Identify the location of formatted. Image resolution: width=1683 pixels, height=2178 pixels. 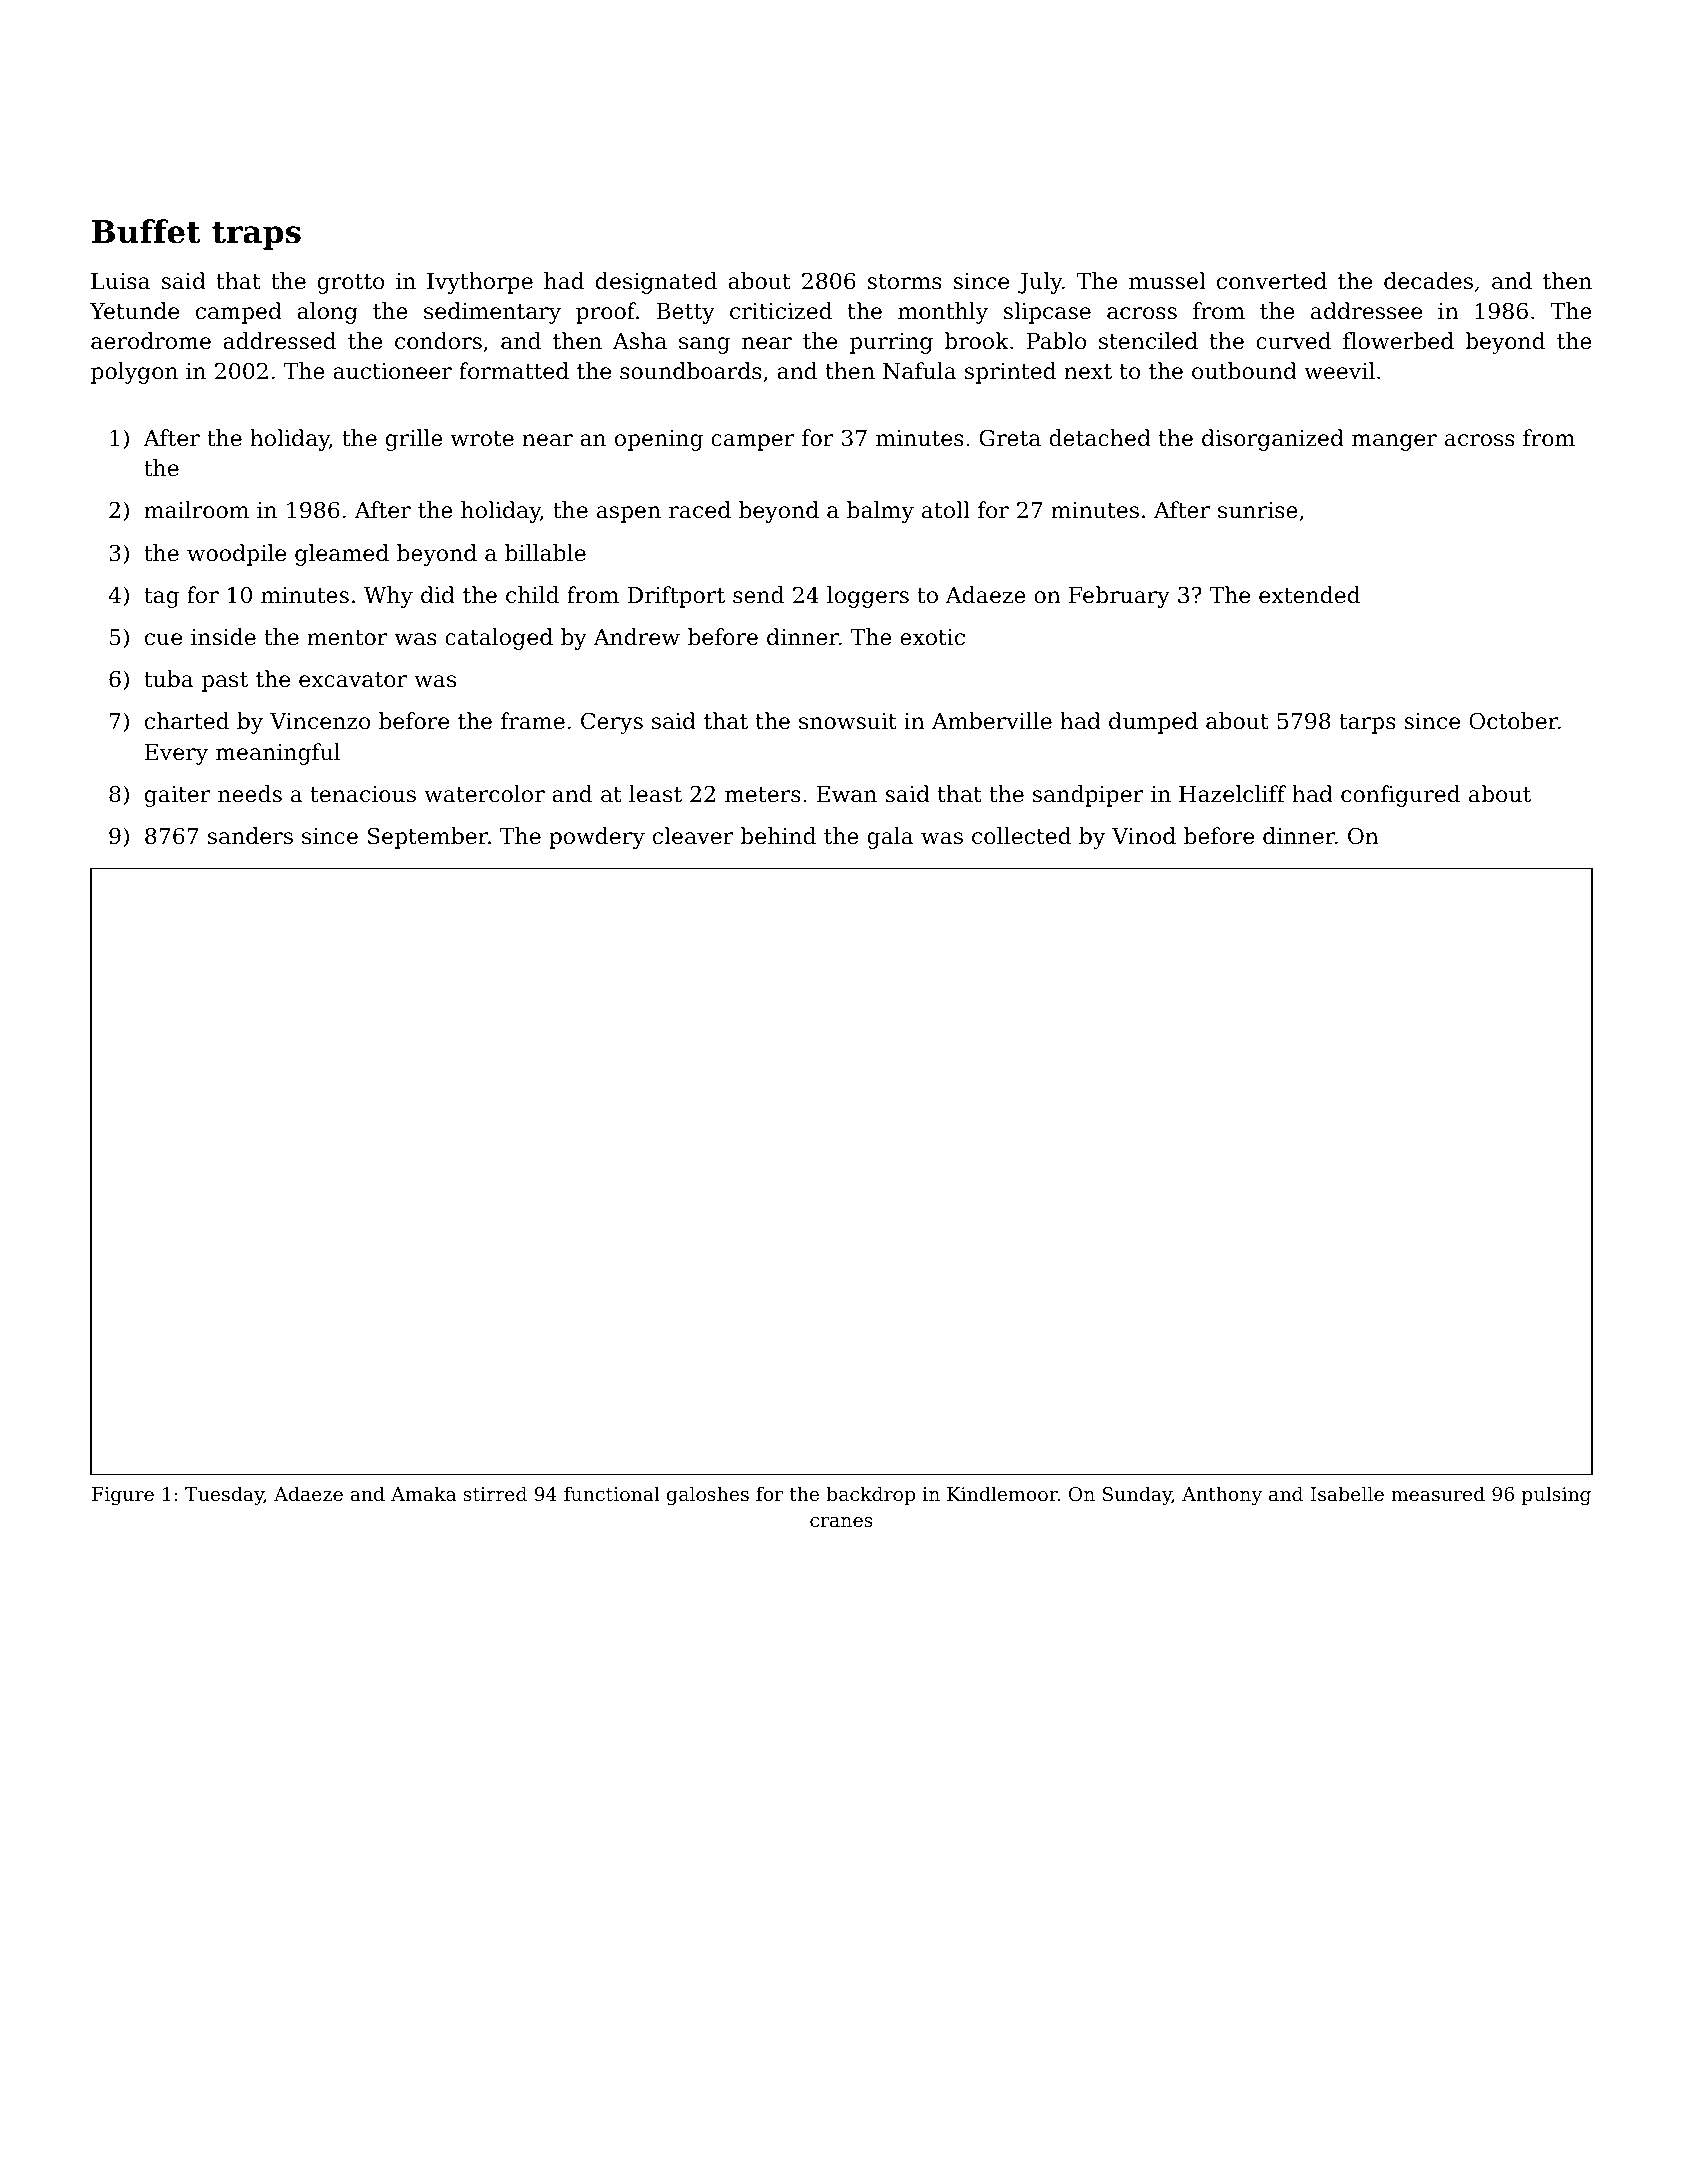
(514, 371).
